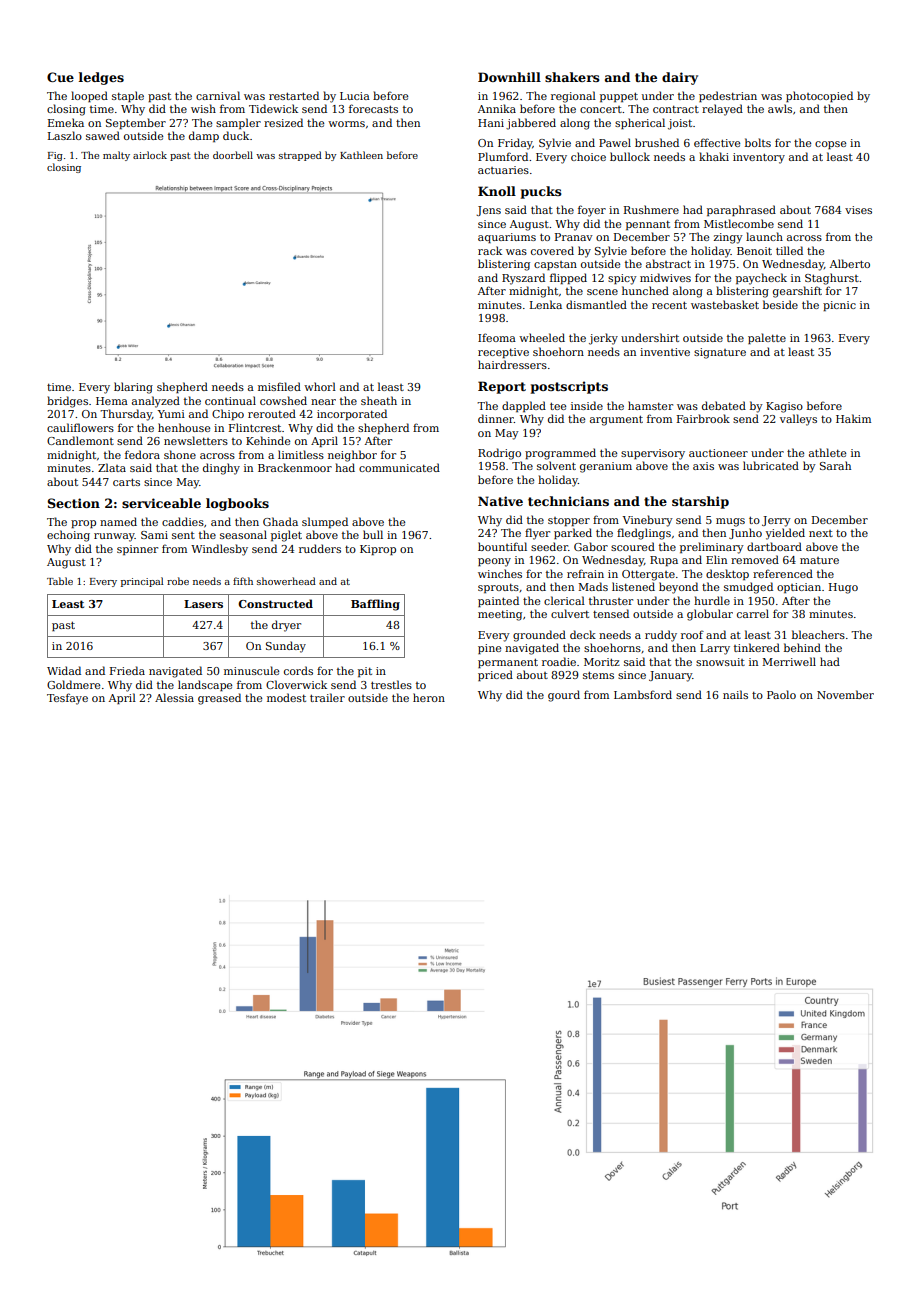 This page has width=924, height=1308. What do you see at coordinates (680, 78) in the page?
I see `dairy` at bounding box center [680, 78].
